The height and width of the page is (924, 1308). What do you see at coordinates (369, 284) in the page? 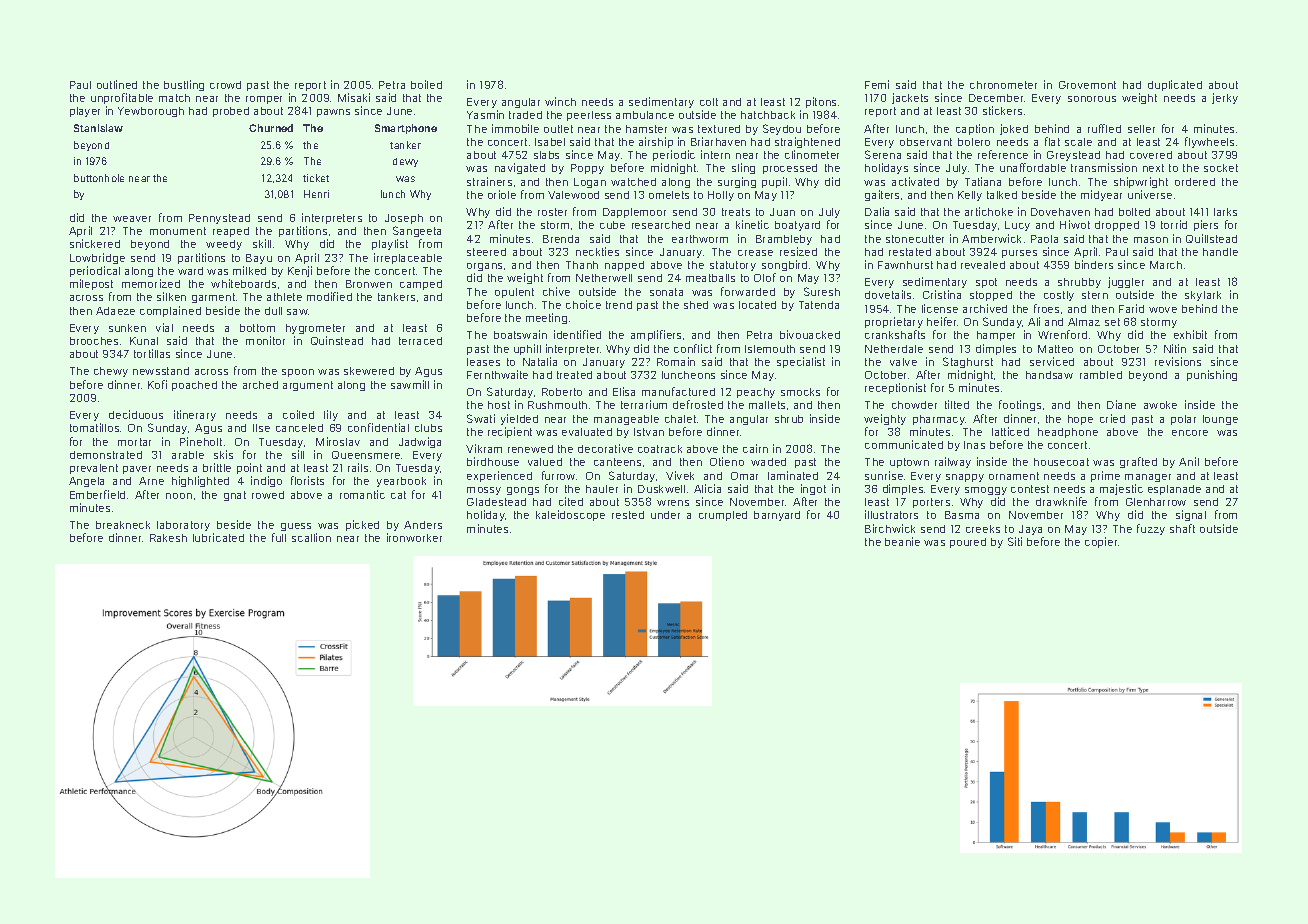
I see `Bronwen` at bounding box center [369, 284].
